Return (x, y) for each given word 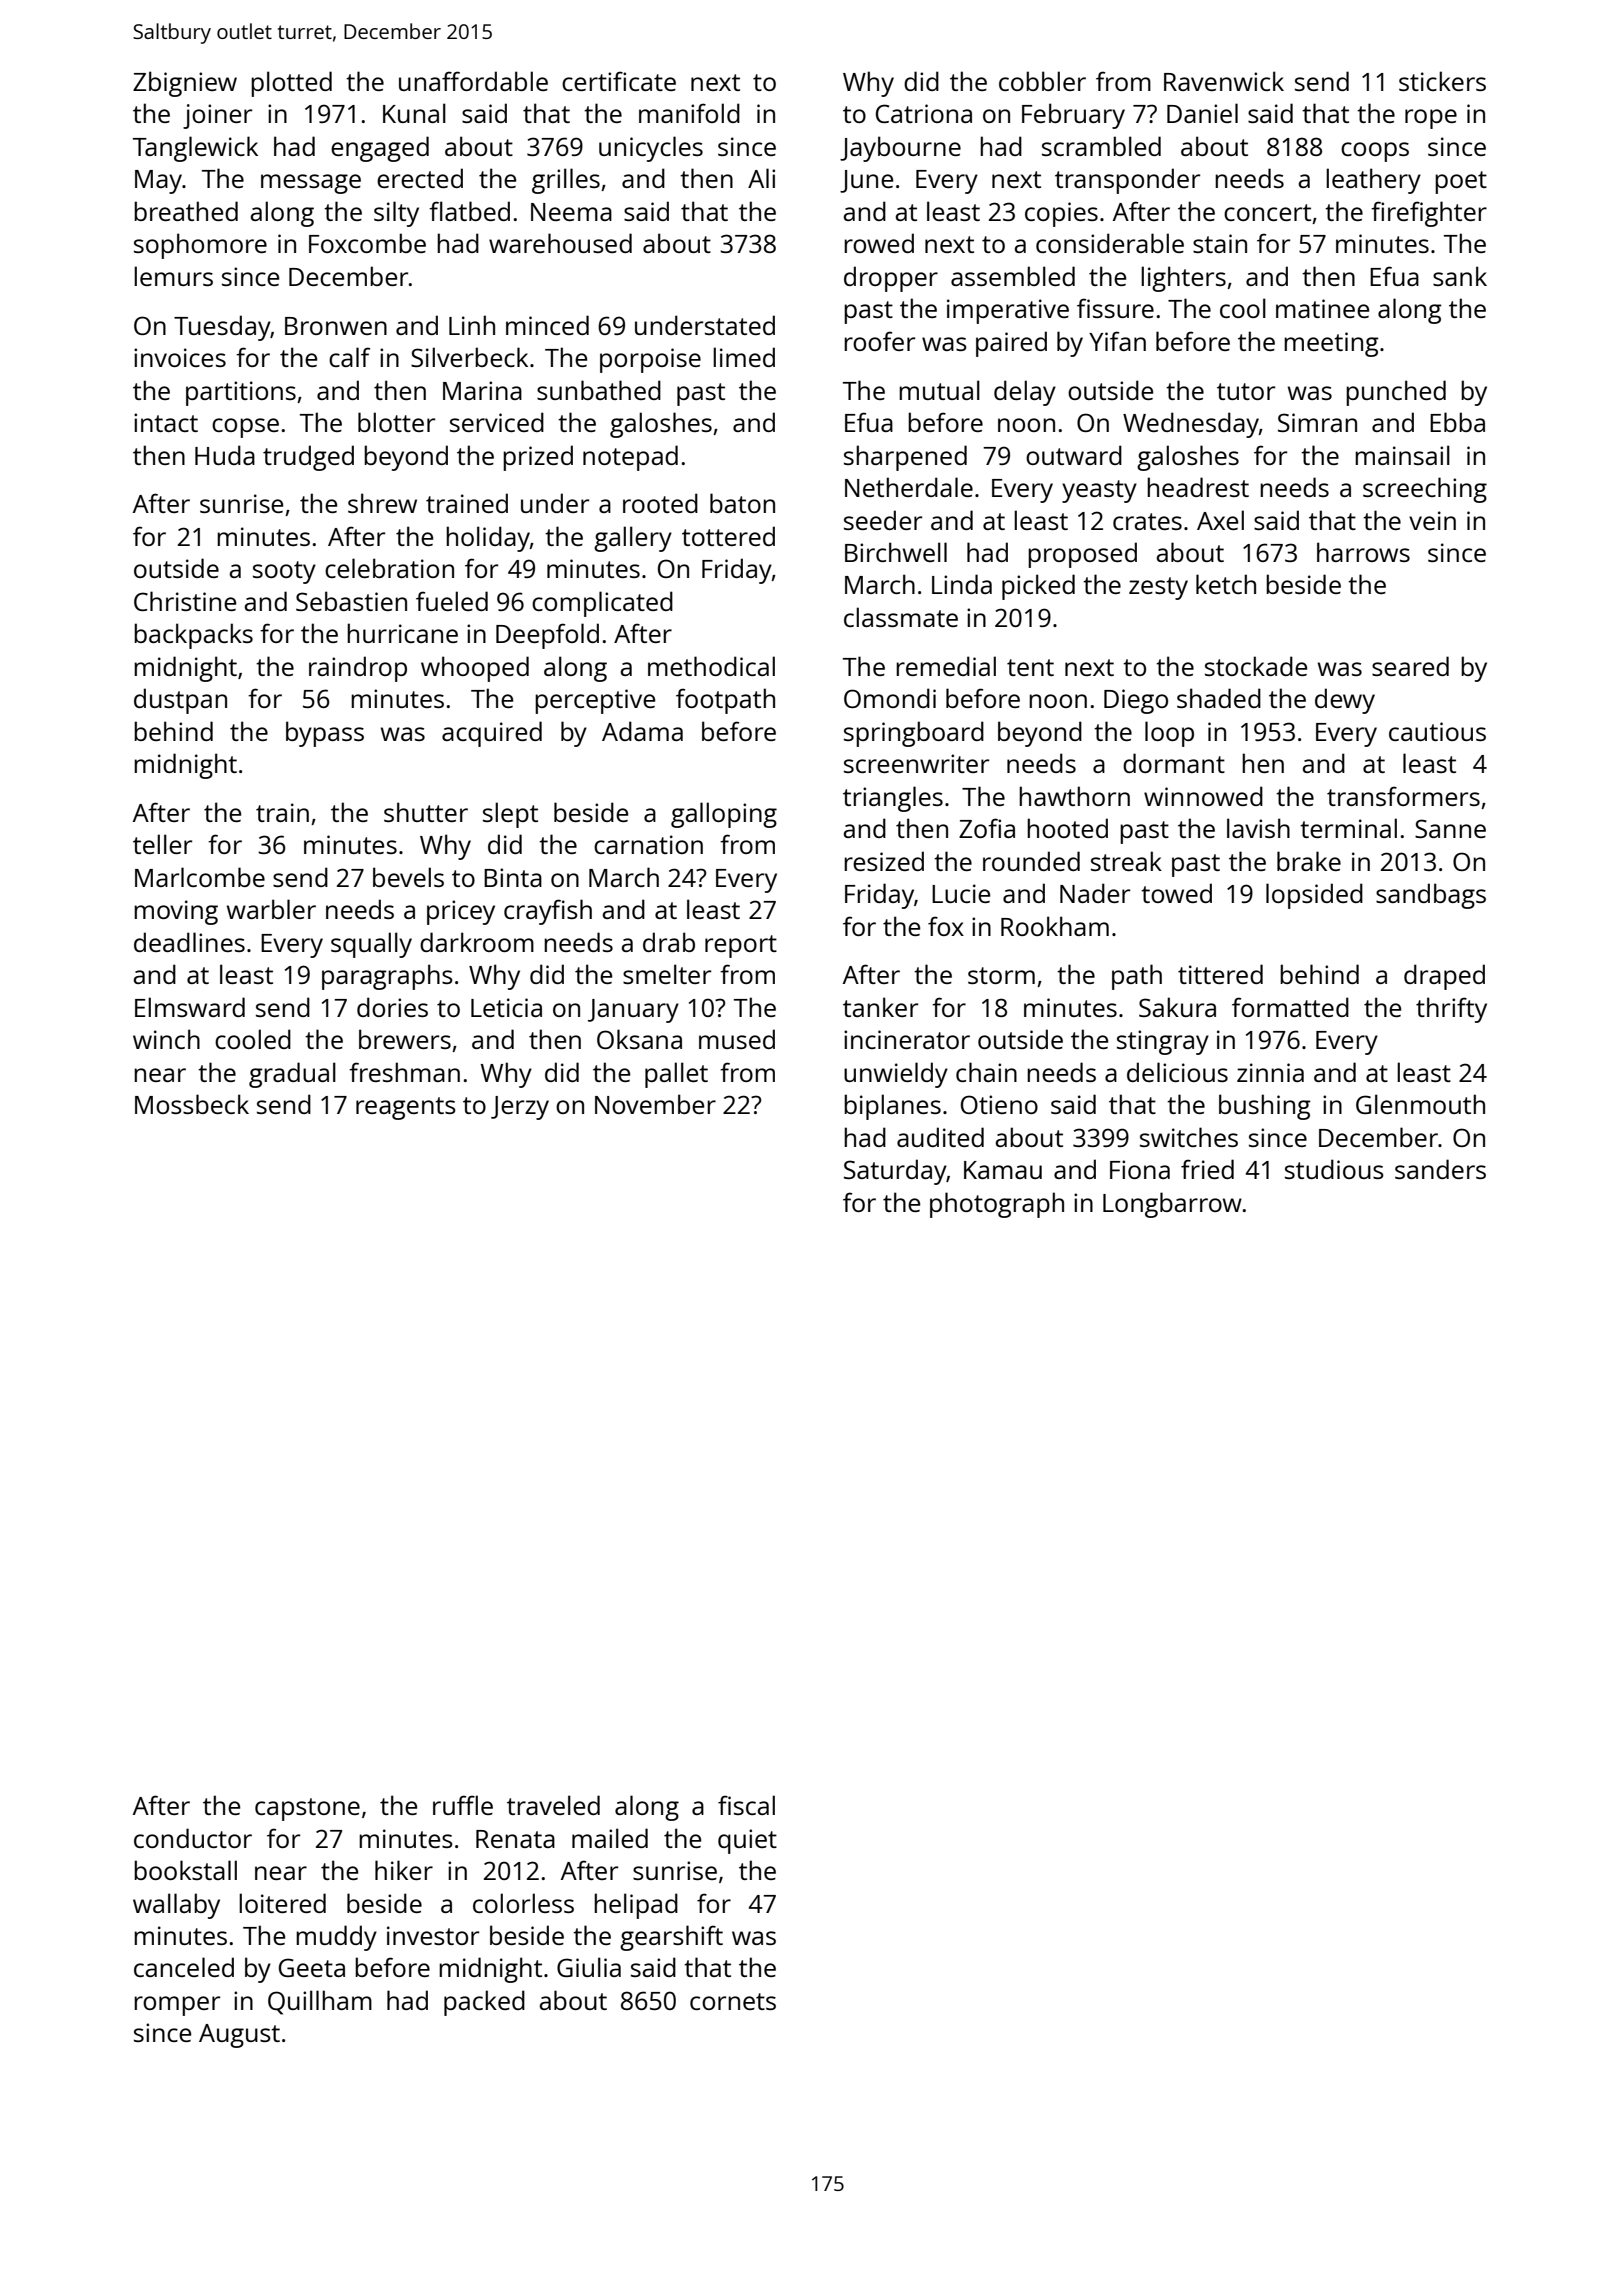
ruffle (463, 1805)
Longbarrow (1172, 1205)
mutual (939, 390)
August (239, 2036)
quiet (747, 1841)
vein (1432, 520)
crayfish (548, 912)
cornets (733, 2001)
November (655, 1104)
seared (1410, 666)
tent (1030, 667)
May (158, 182)
